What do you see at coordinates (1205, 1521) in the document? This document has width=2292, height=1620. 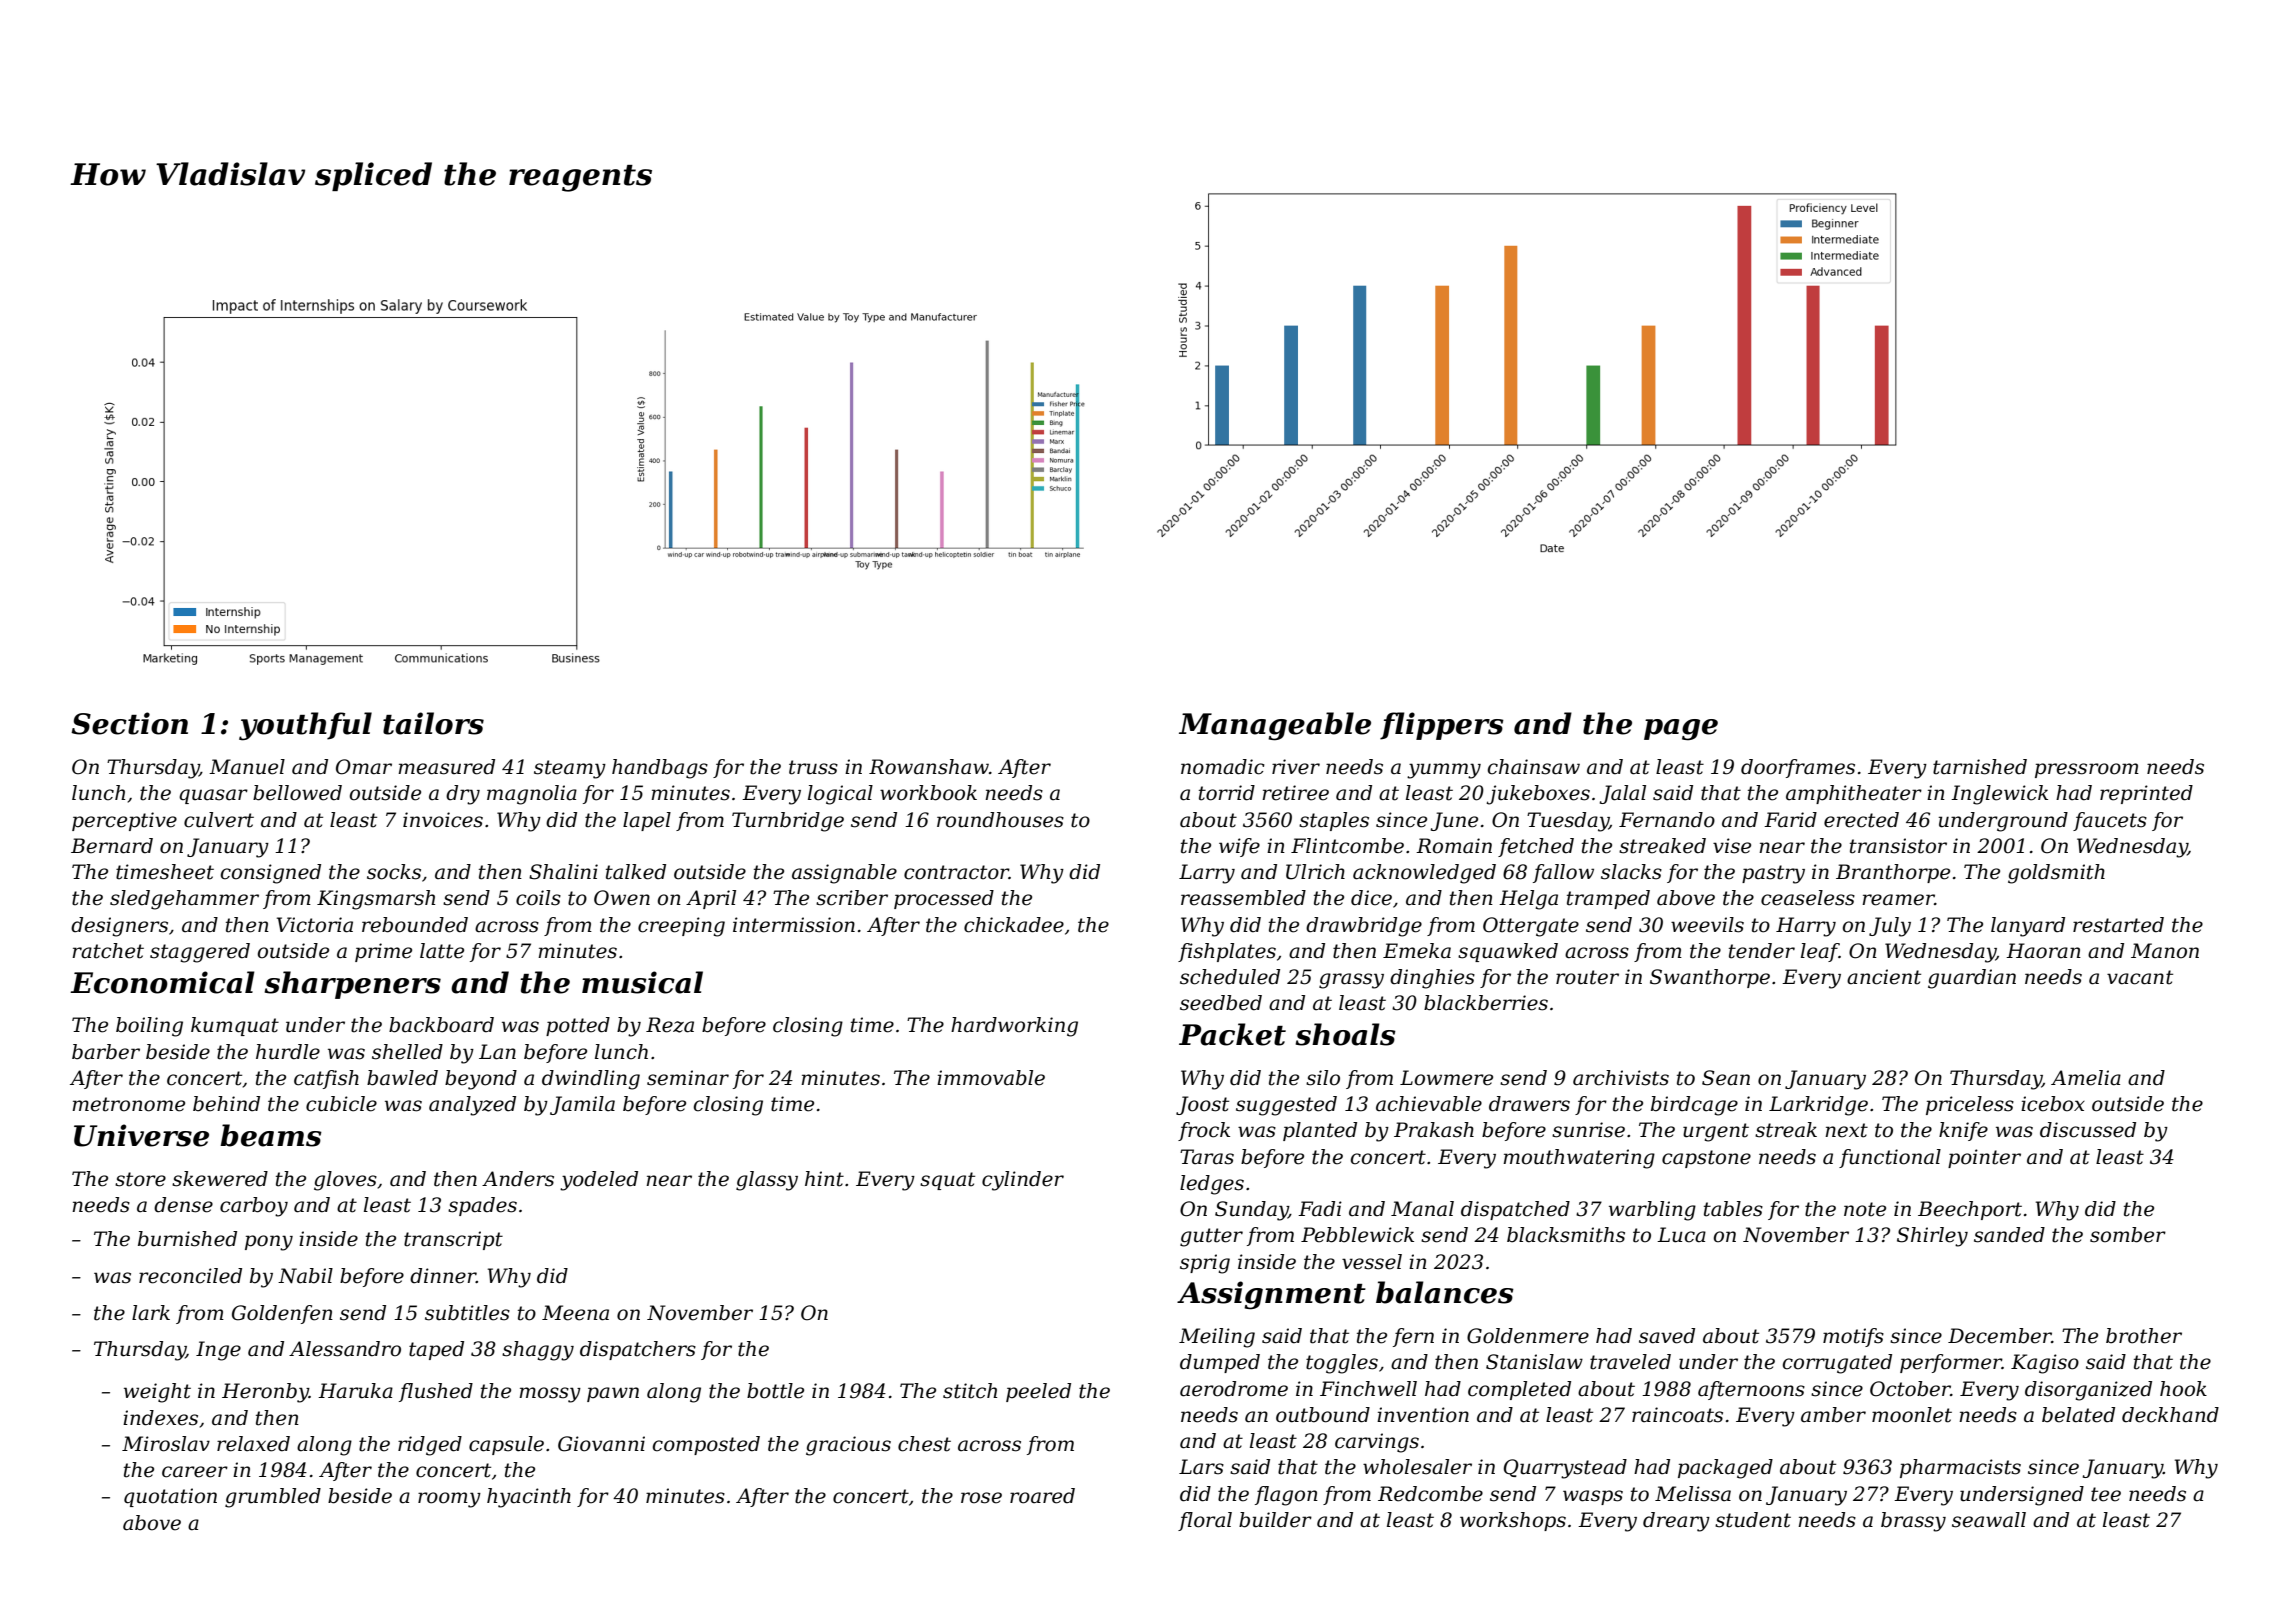 I see `floral` at bounding box center [1205, 1521].
